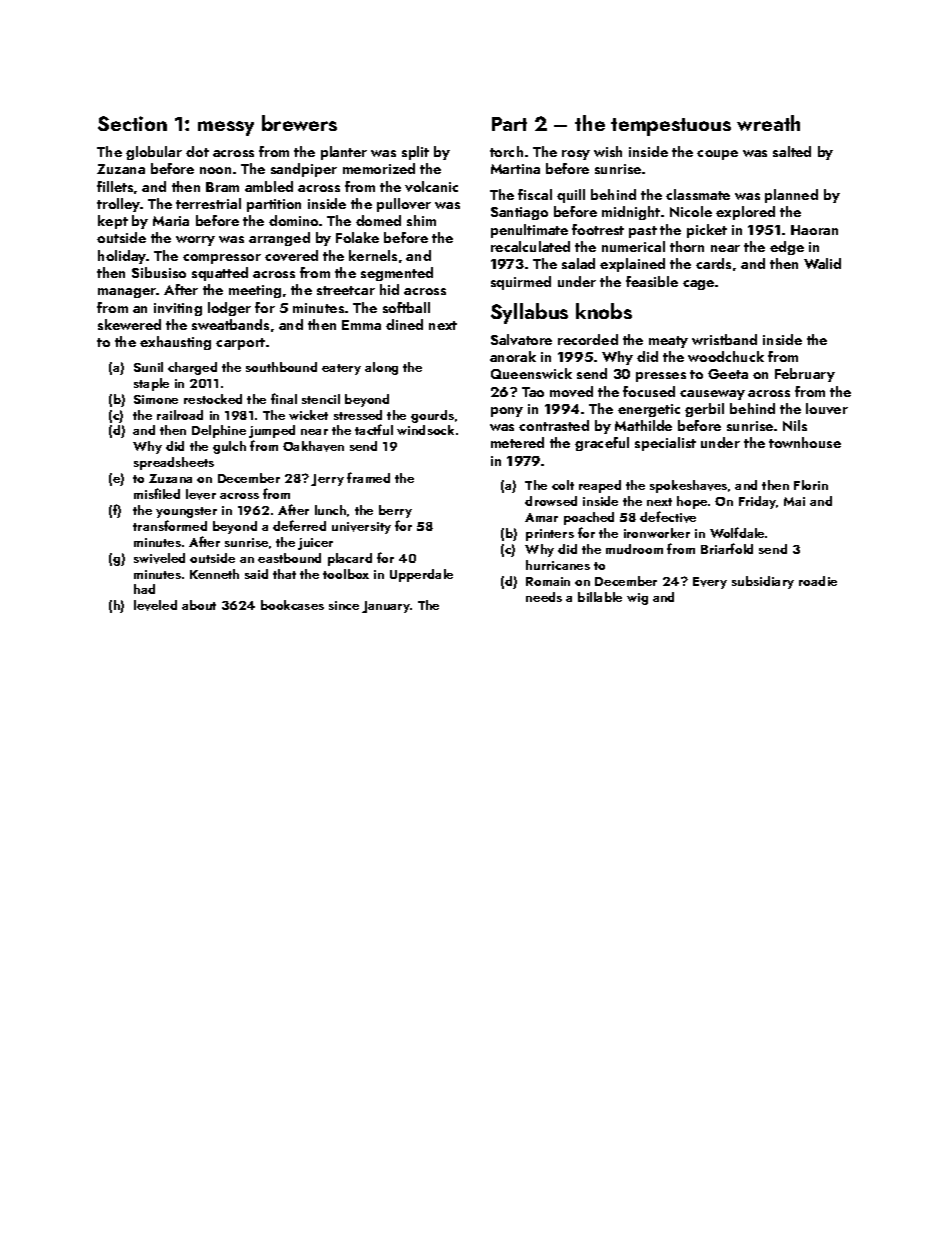  Describe the element at coordinates (668, 342) in the screenshot. I see `meaty` at that location.
